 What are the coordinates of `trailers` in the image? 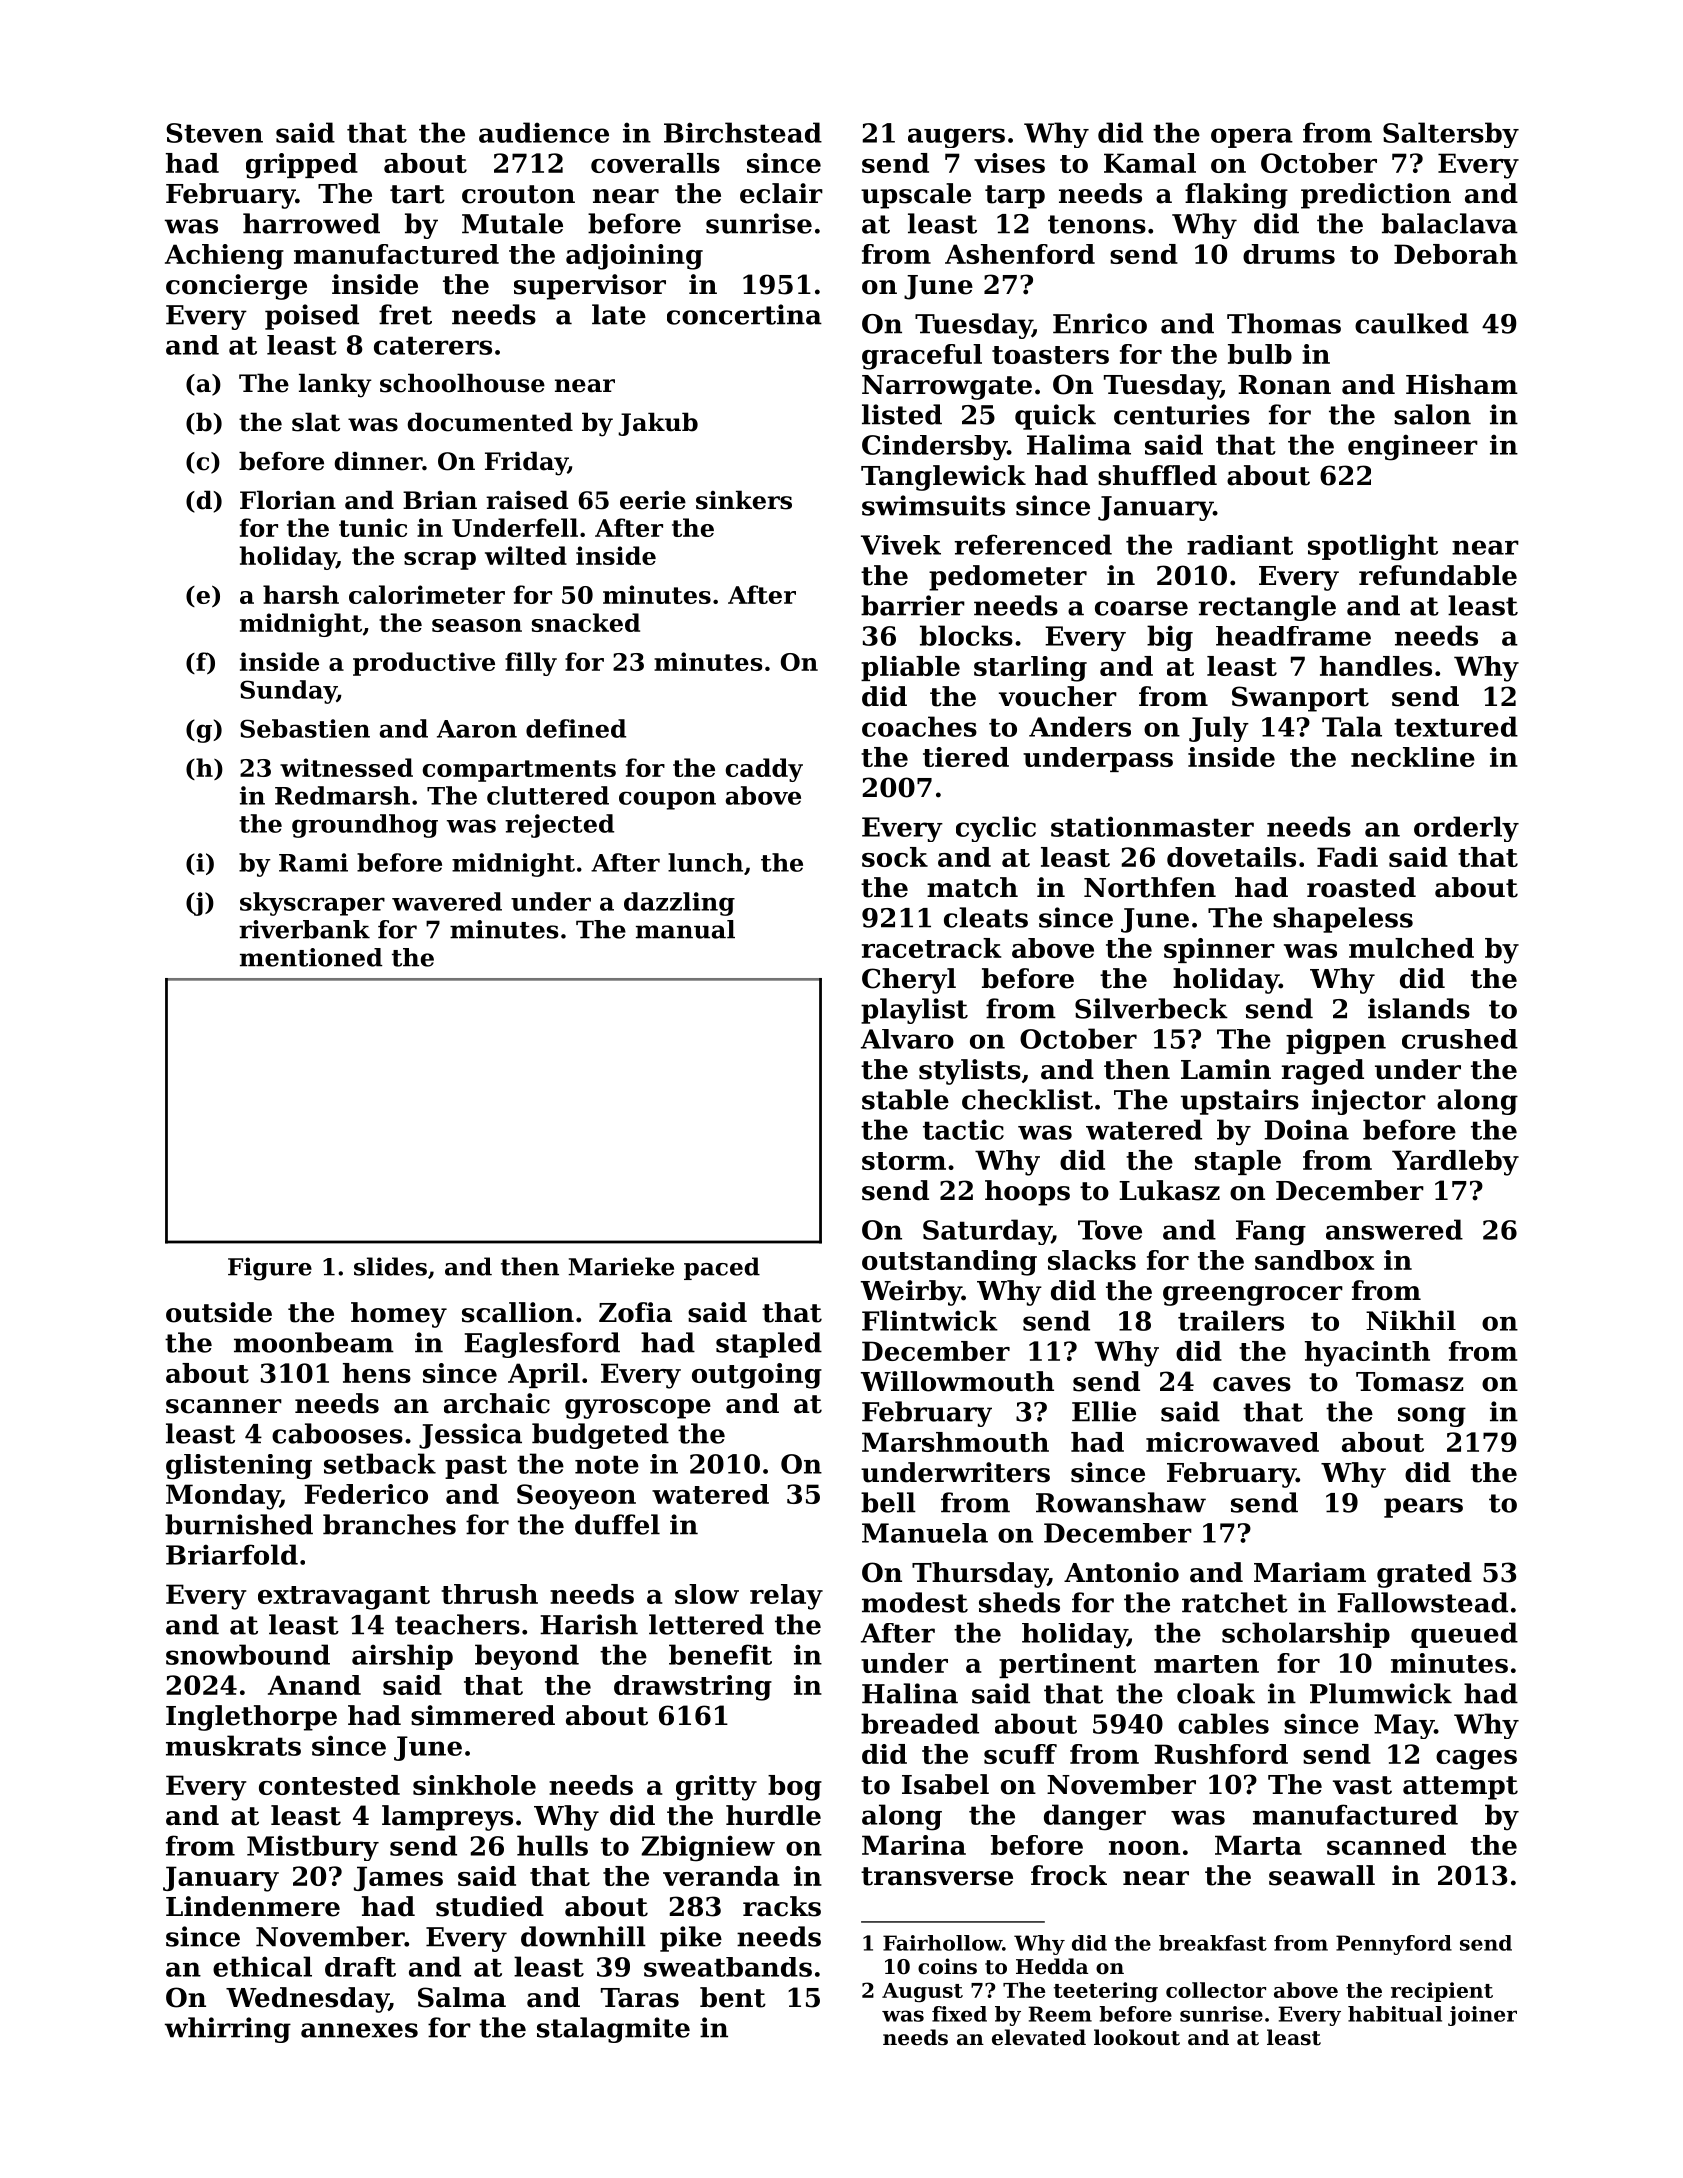 It's located at (1231, 1320).
